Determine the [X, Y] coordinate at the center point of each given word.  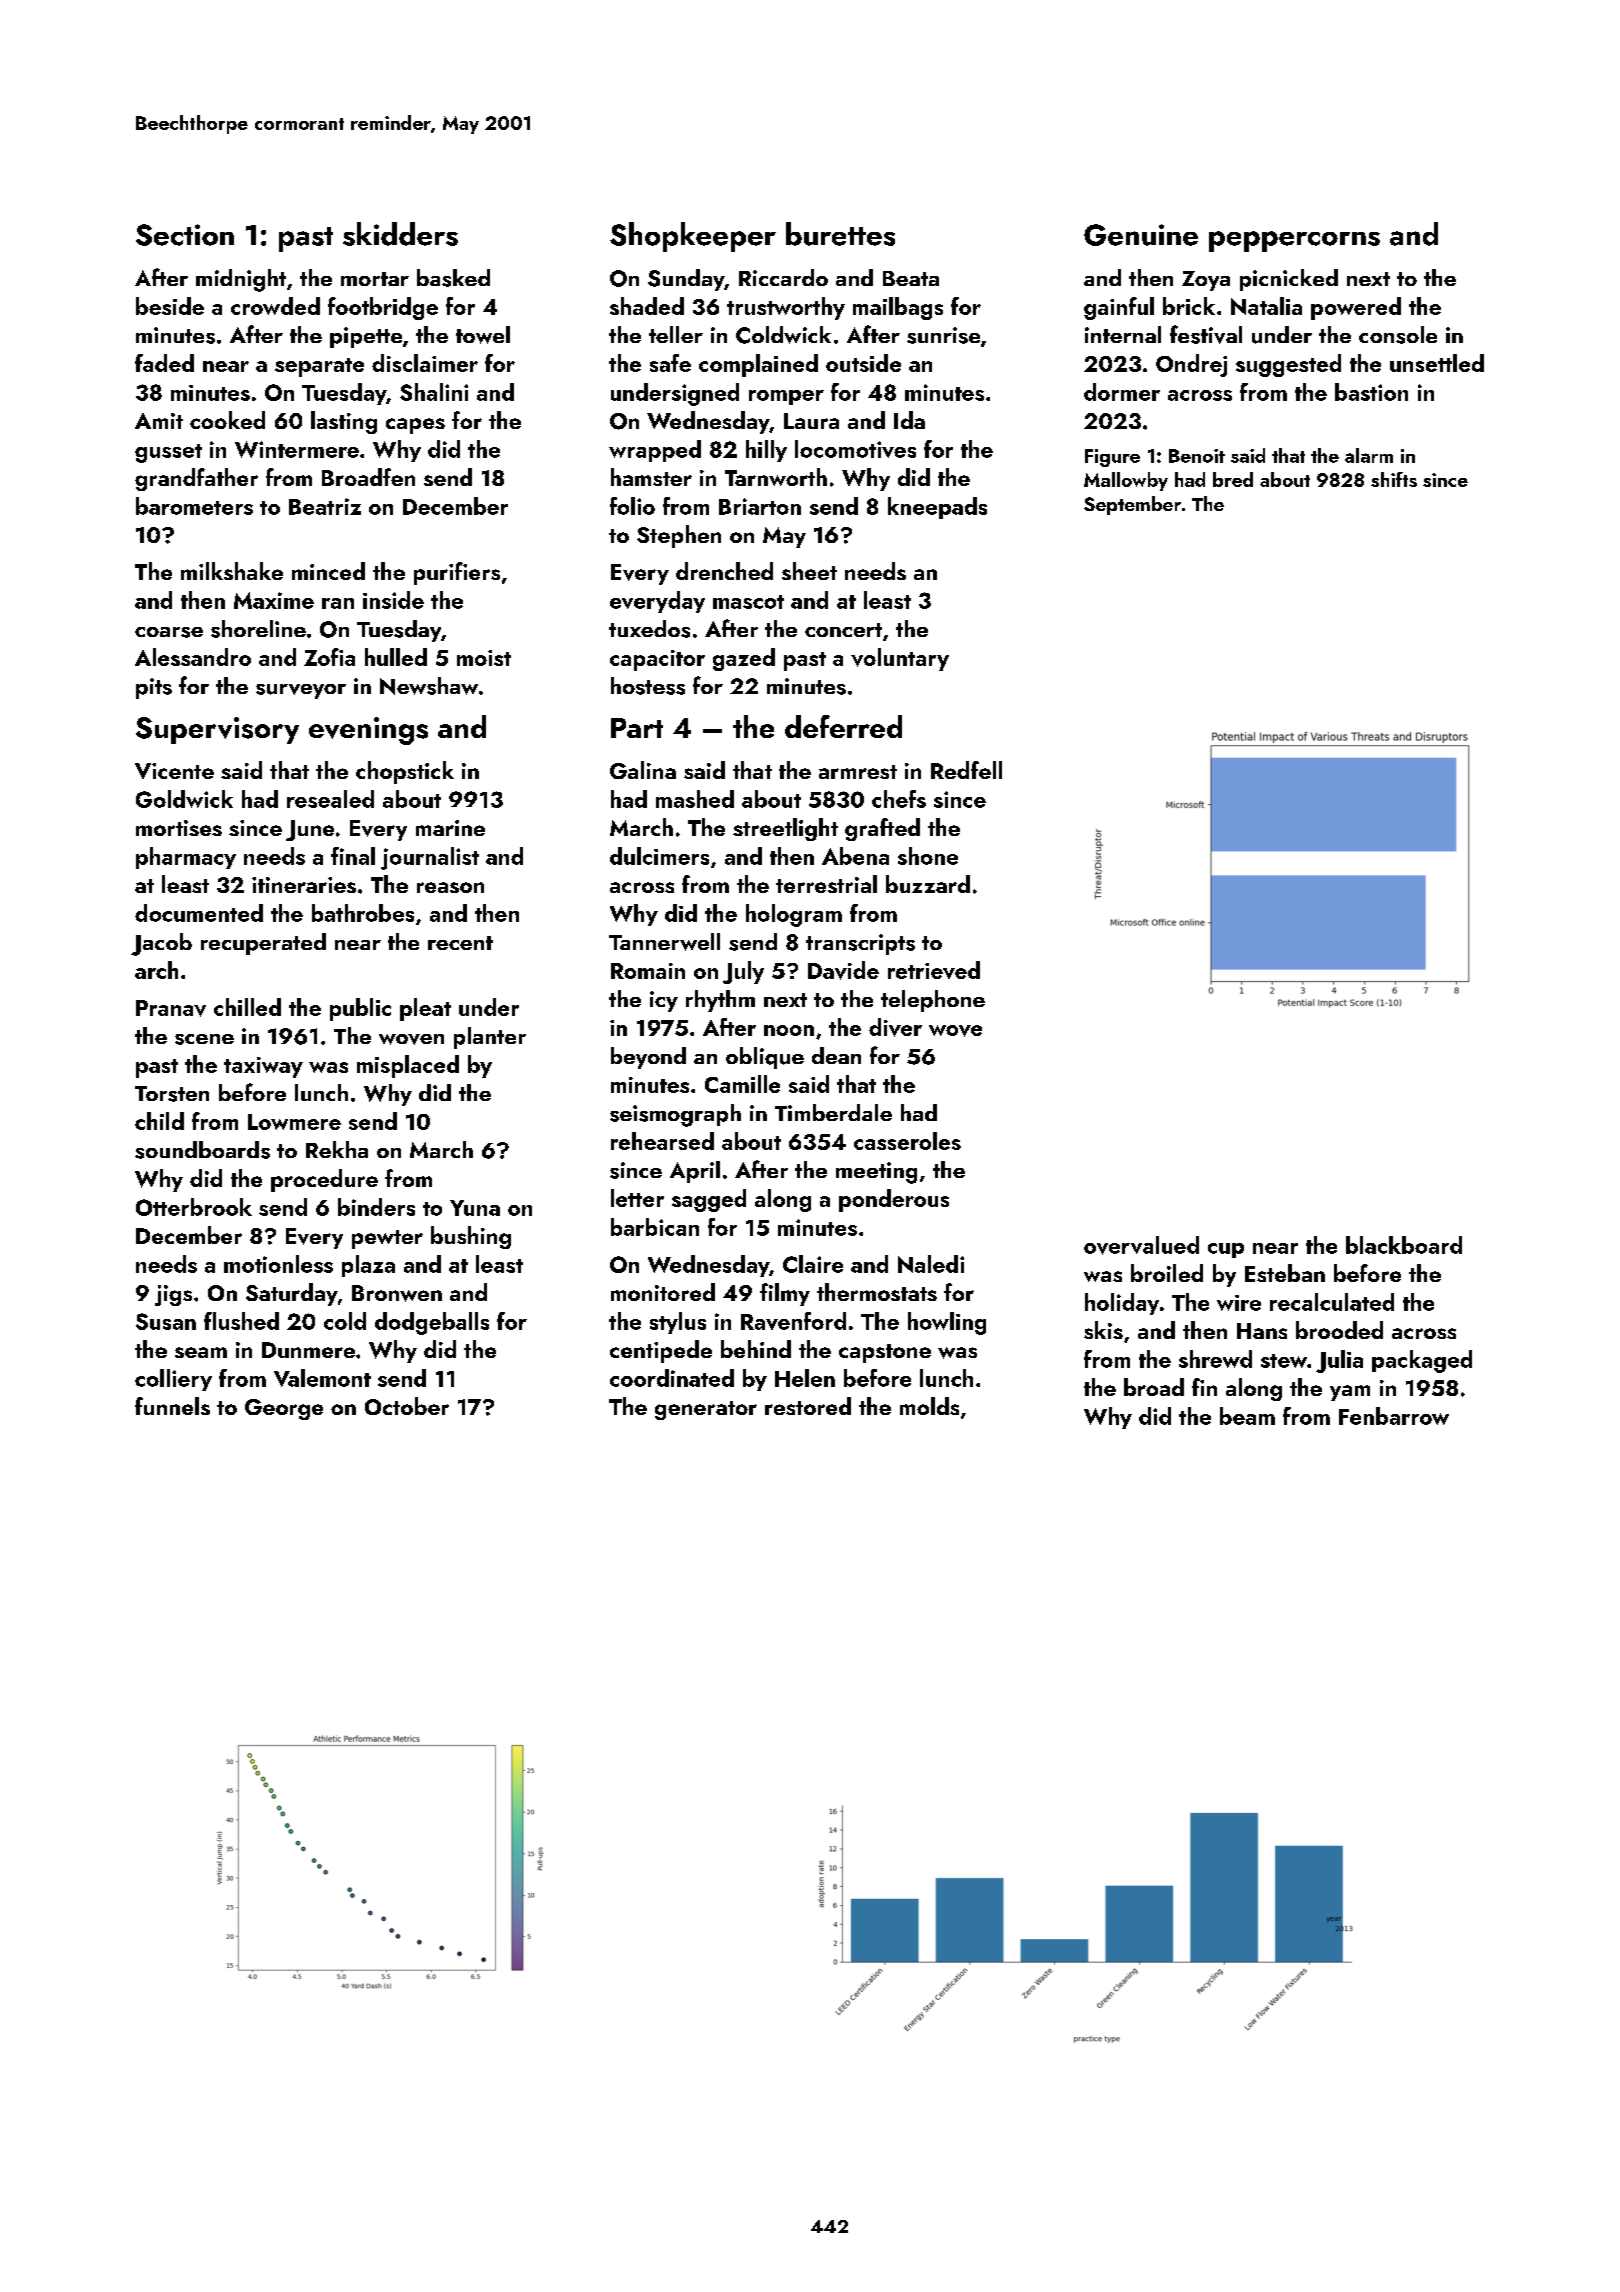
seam [201, 1352]
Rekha [337, 1149]
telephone [933, 1001]
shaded [647, 306]
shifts [1394, 479]
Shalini [434, 392]
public [360, 1009]
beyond [648, 1058]
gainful [1119, 308]
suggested [1288, 365]
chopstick [405, 772]
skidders [400, 234]
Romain [648, 971]
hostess [648, 686]
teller [676, 334]
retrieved [934, 970]
